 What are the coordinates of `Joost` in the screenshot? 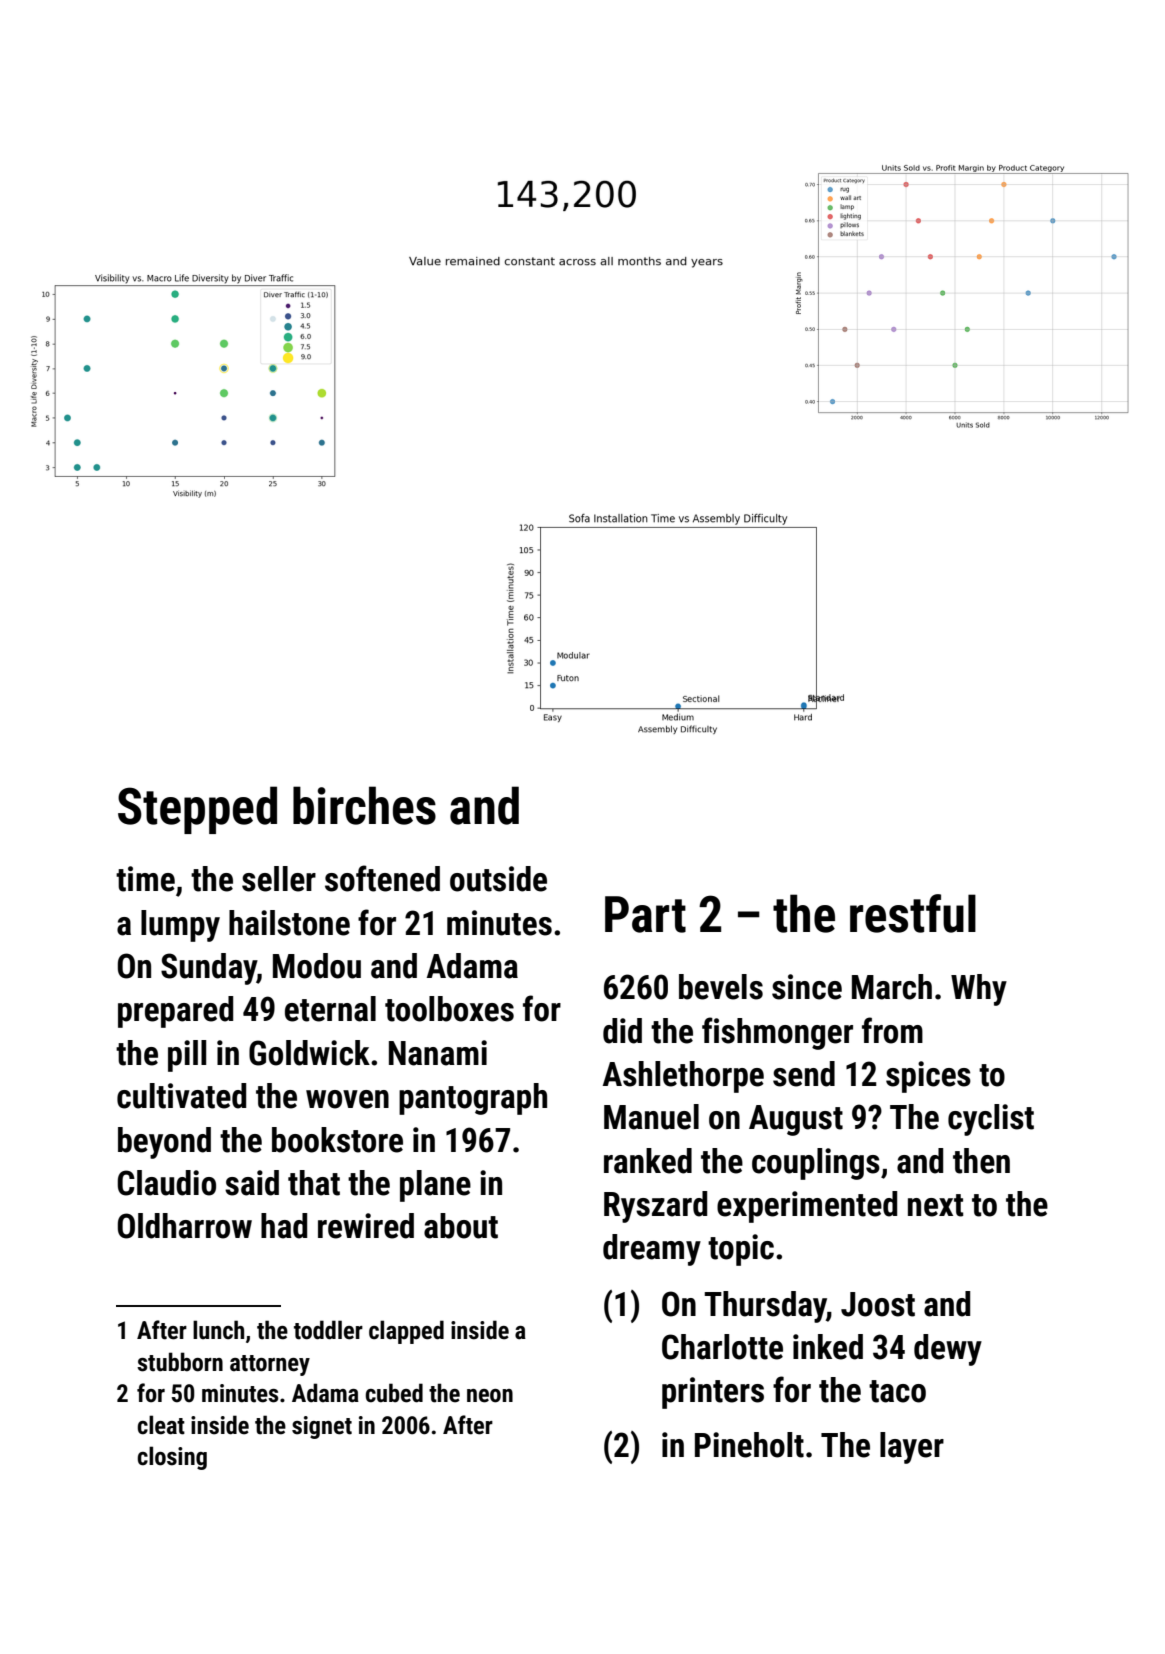 It's located at (878, 1304).
